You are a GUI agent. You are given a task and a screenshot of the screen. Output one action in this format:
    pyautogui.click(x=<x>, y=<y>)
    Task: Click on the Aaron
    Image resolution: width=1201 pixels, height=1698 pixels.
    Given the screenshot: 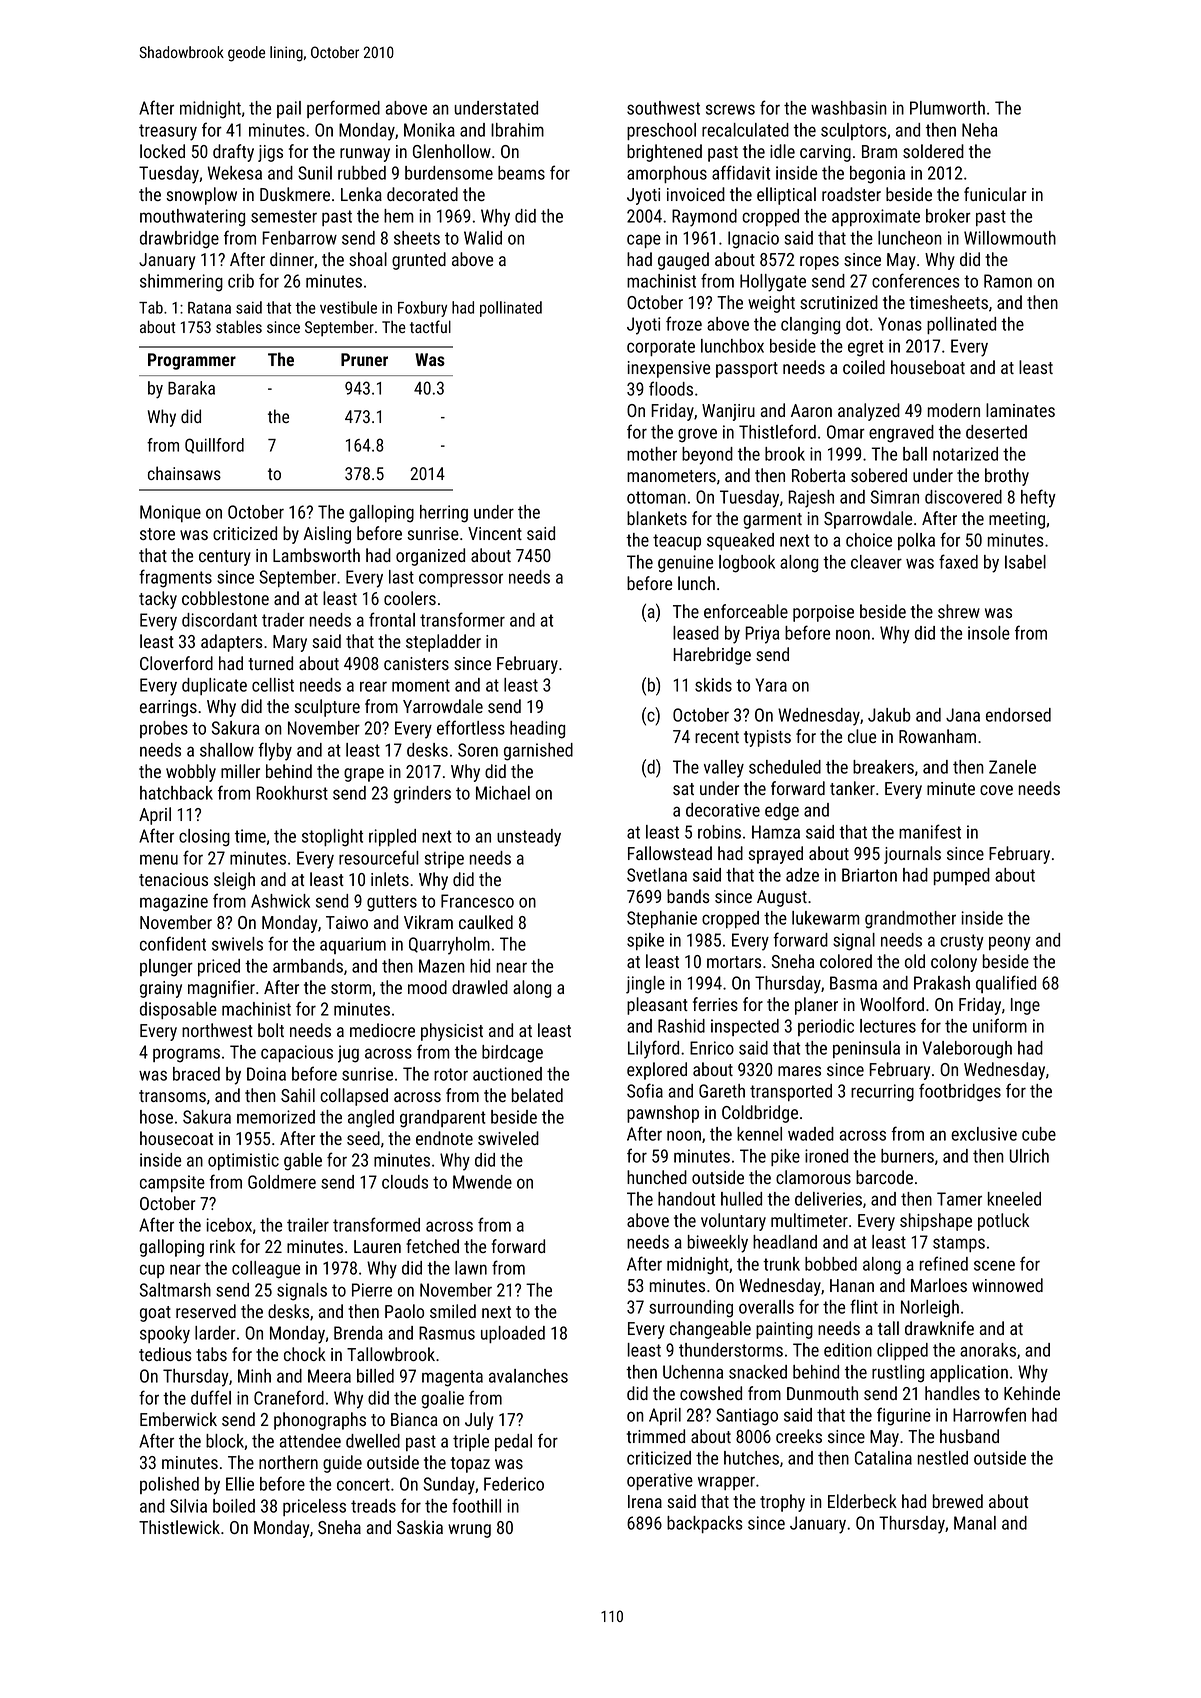 What is the action you would take?
    pyautogui.click(x=811, y=410)
